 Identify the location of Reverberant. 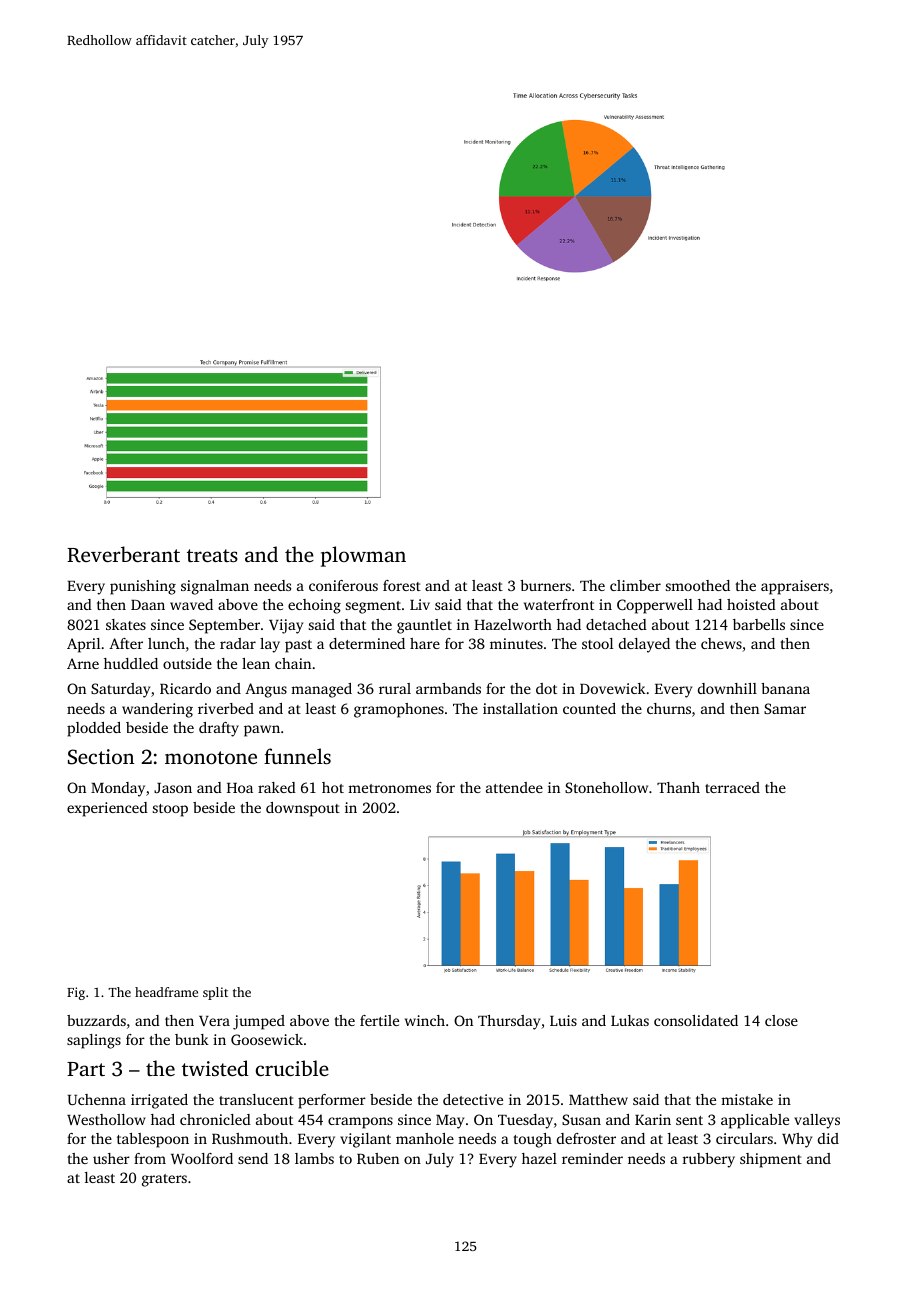
(123, 554).
